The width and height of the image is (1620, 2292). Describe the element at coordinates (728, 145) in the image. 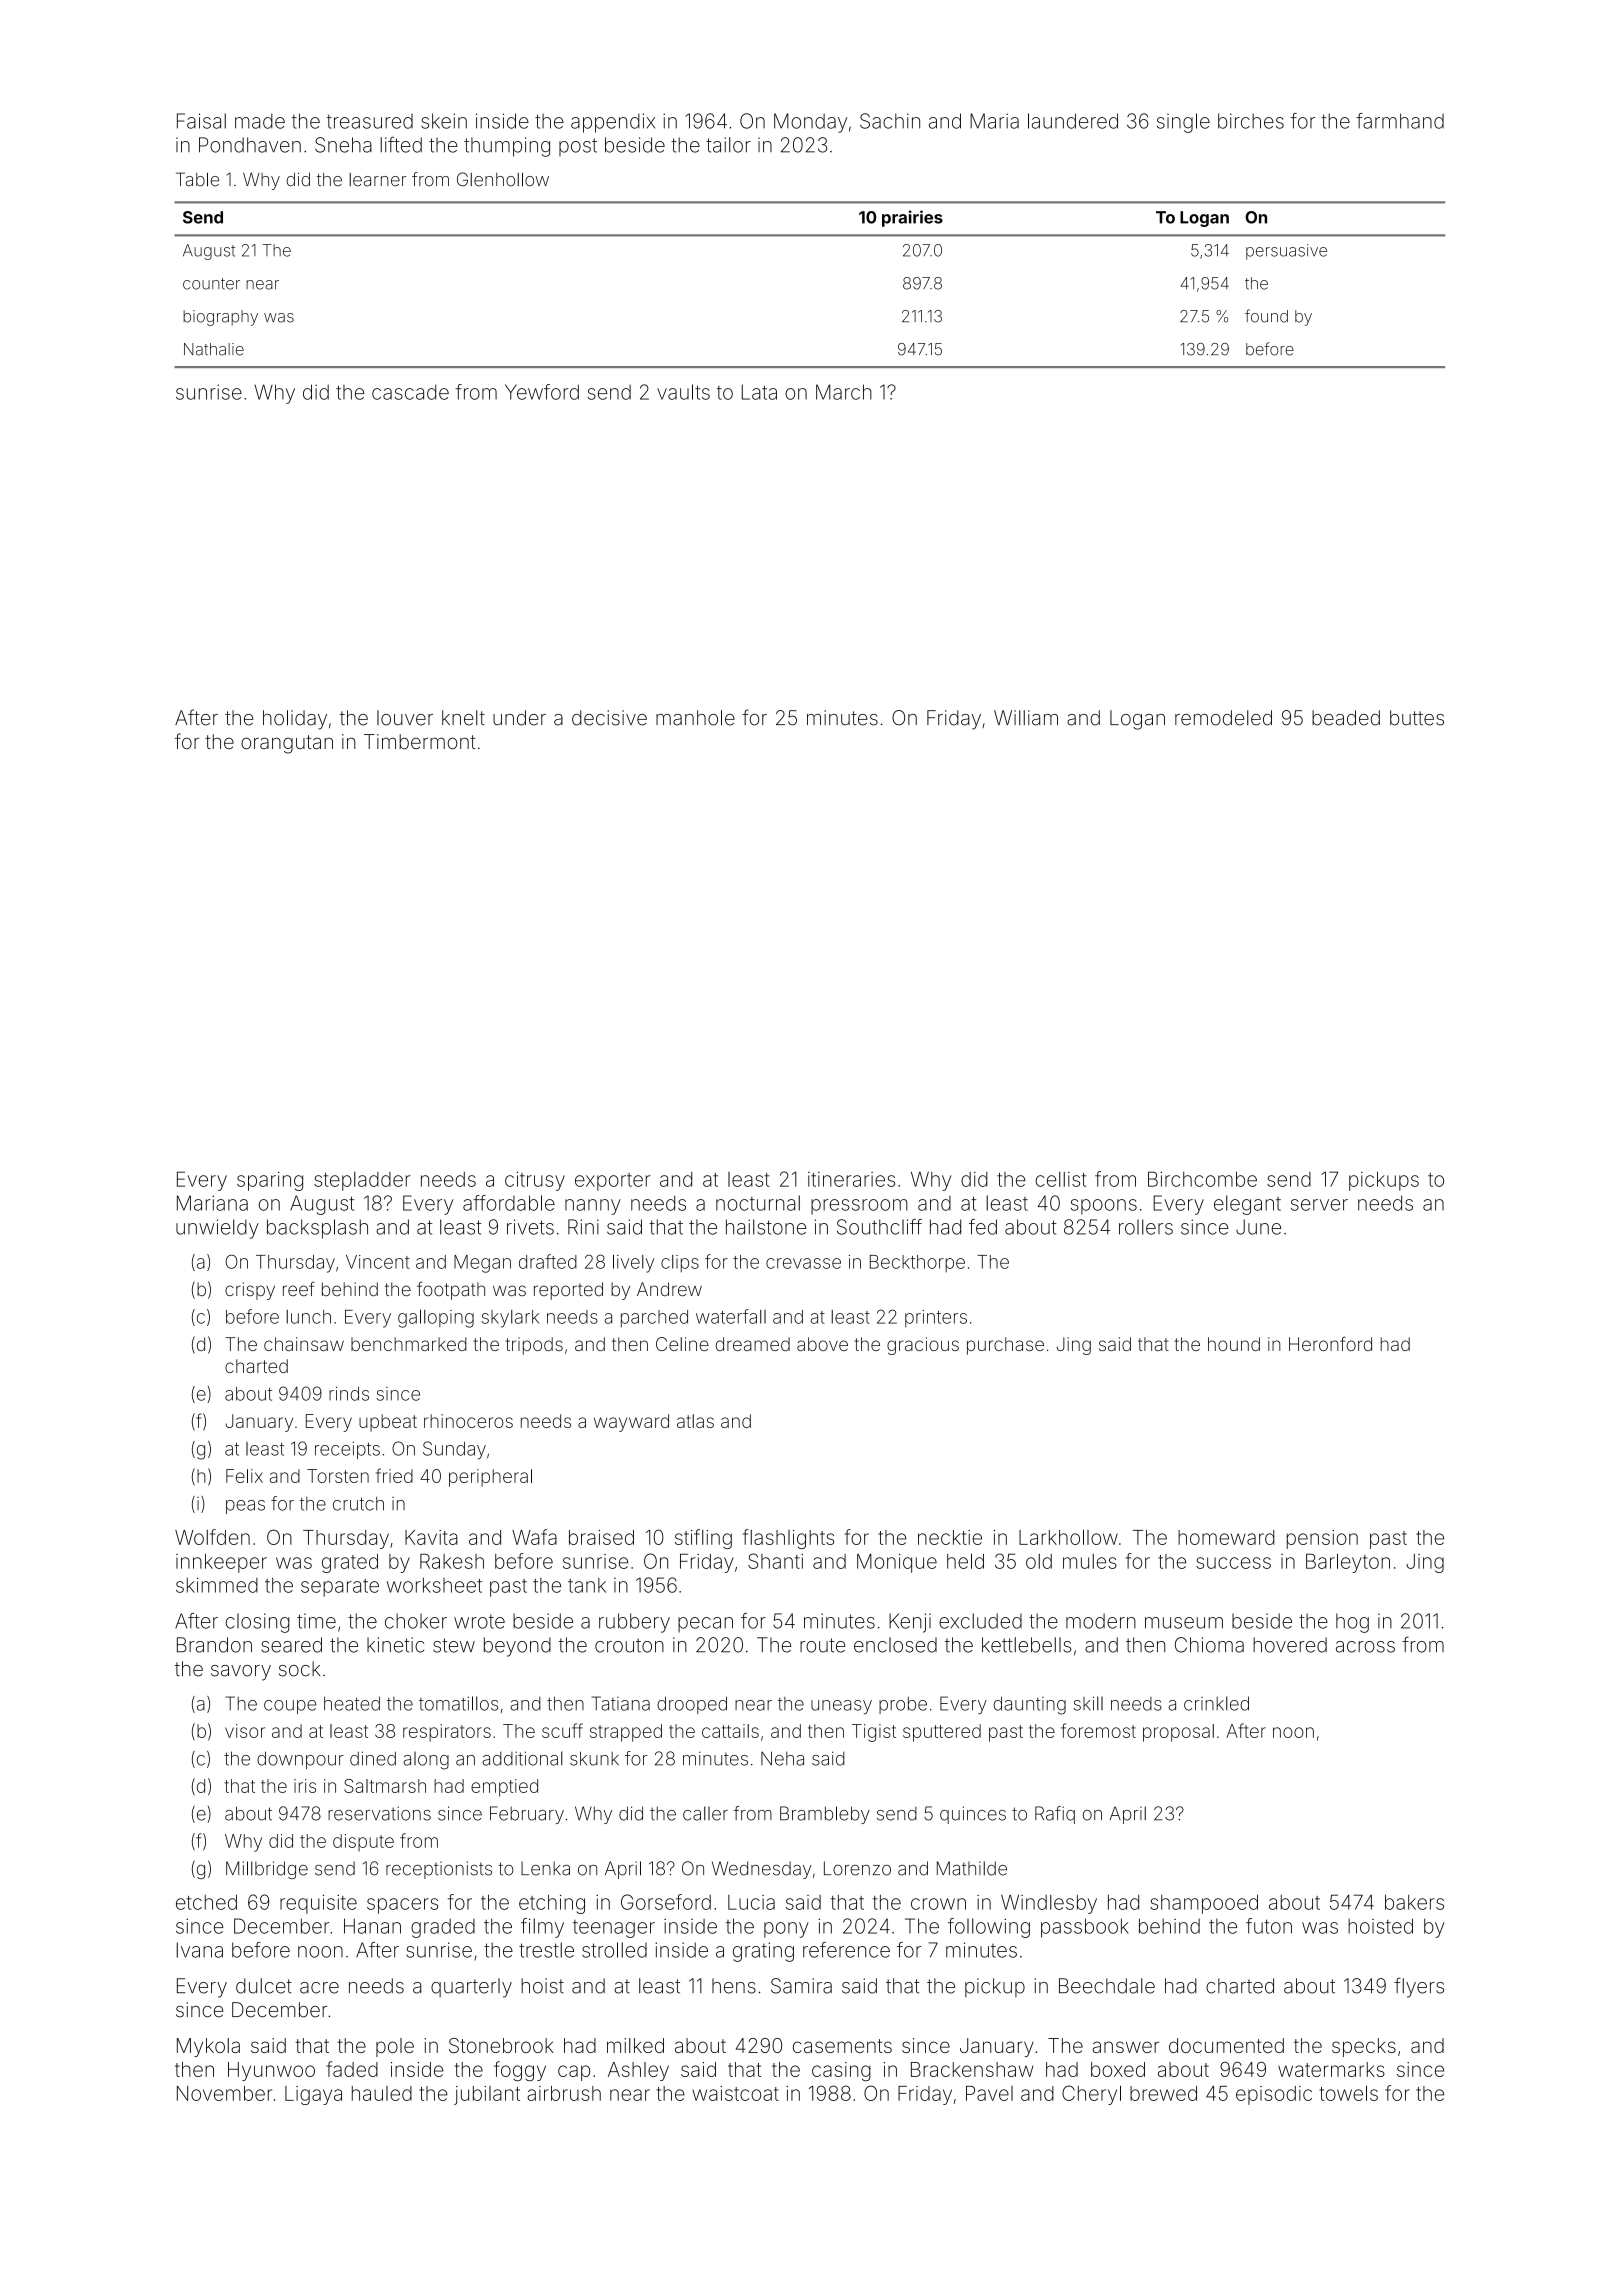

I see `tailor` at that location.
